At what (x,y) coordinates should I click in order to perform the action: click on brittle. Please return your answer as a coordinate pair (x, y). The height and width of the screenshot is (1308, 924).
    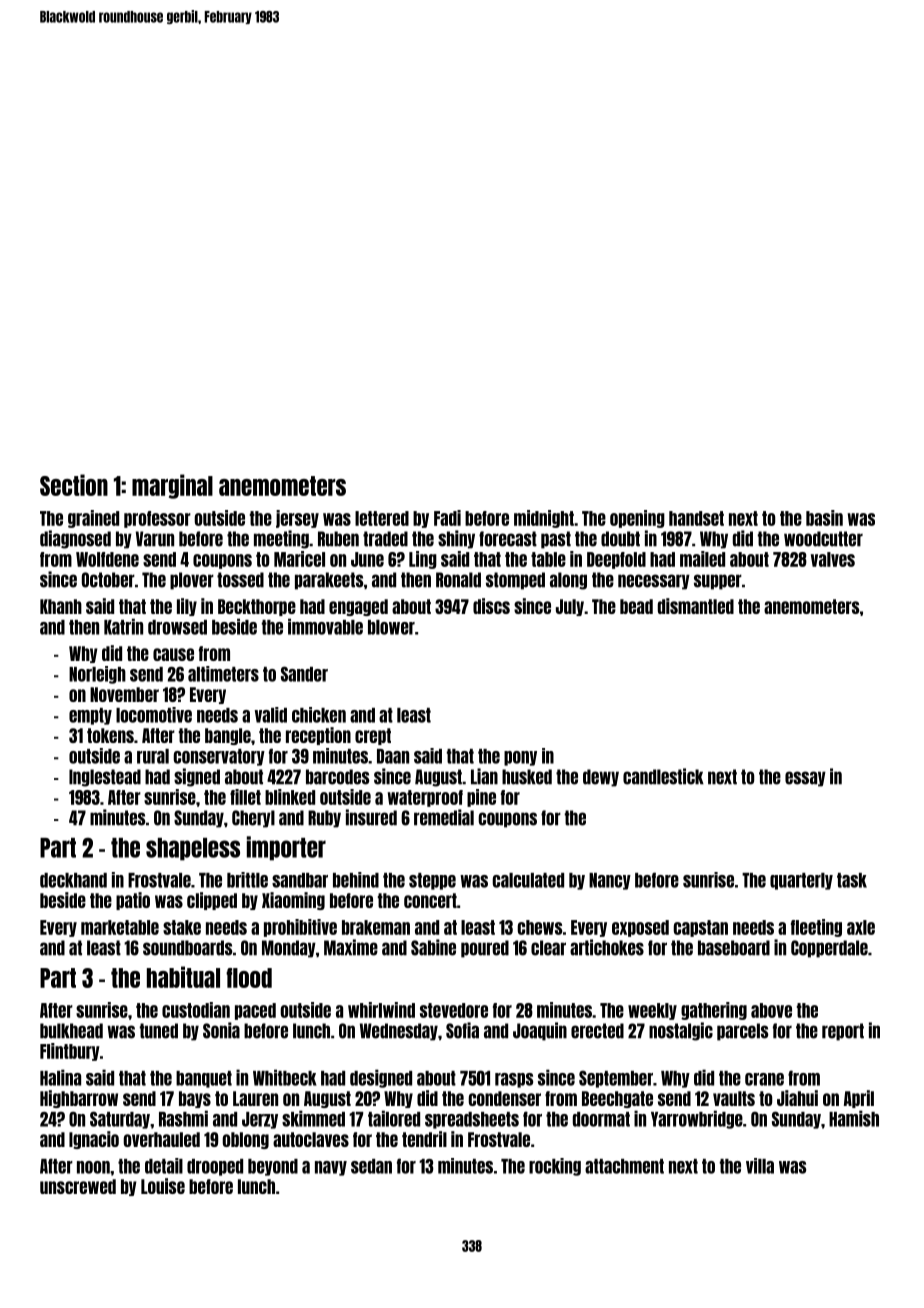
    Looking at the image, I should click on (247, 880).
